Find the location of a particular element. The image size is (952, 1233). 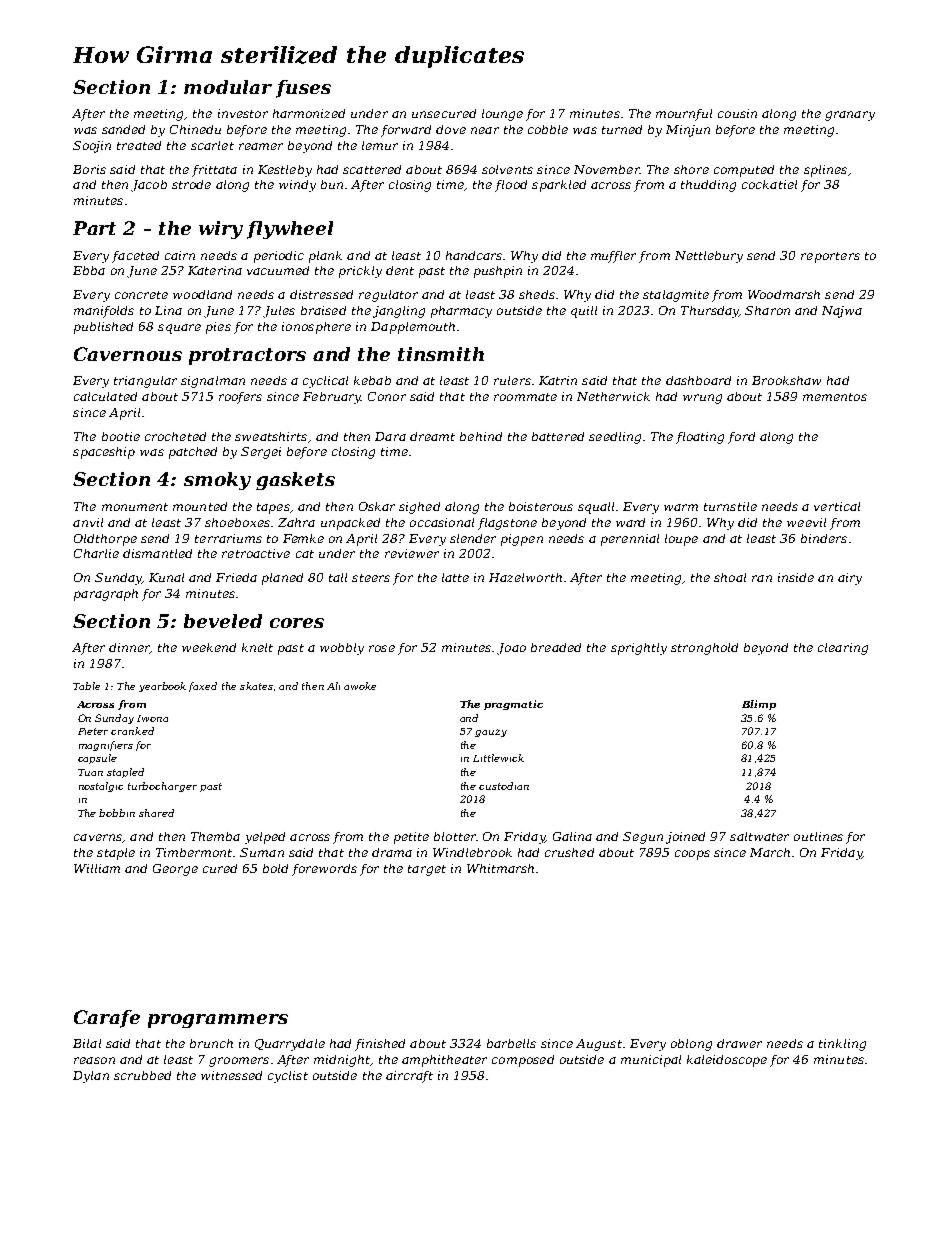

aircraft is located at coordinates (409, 1077).
